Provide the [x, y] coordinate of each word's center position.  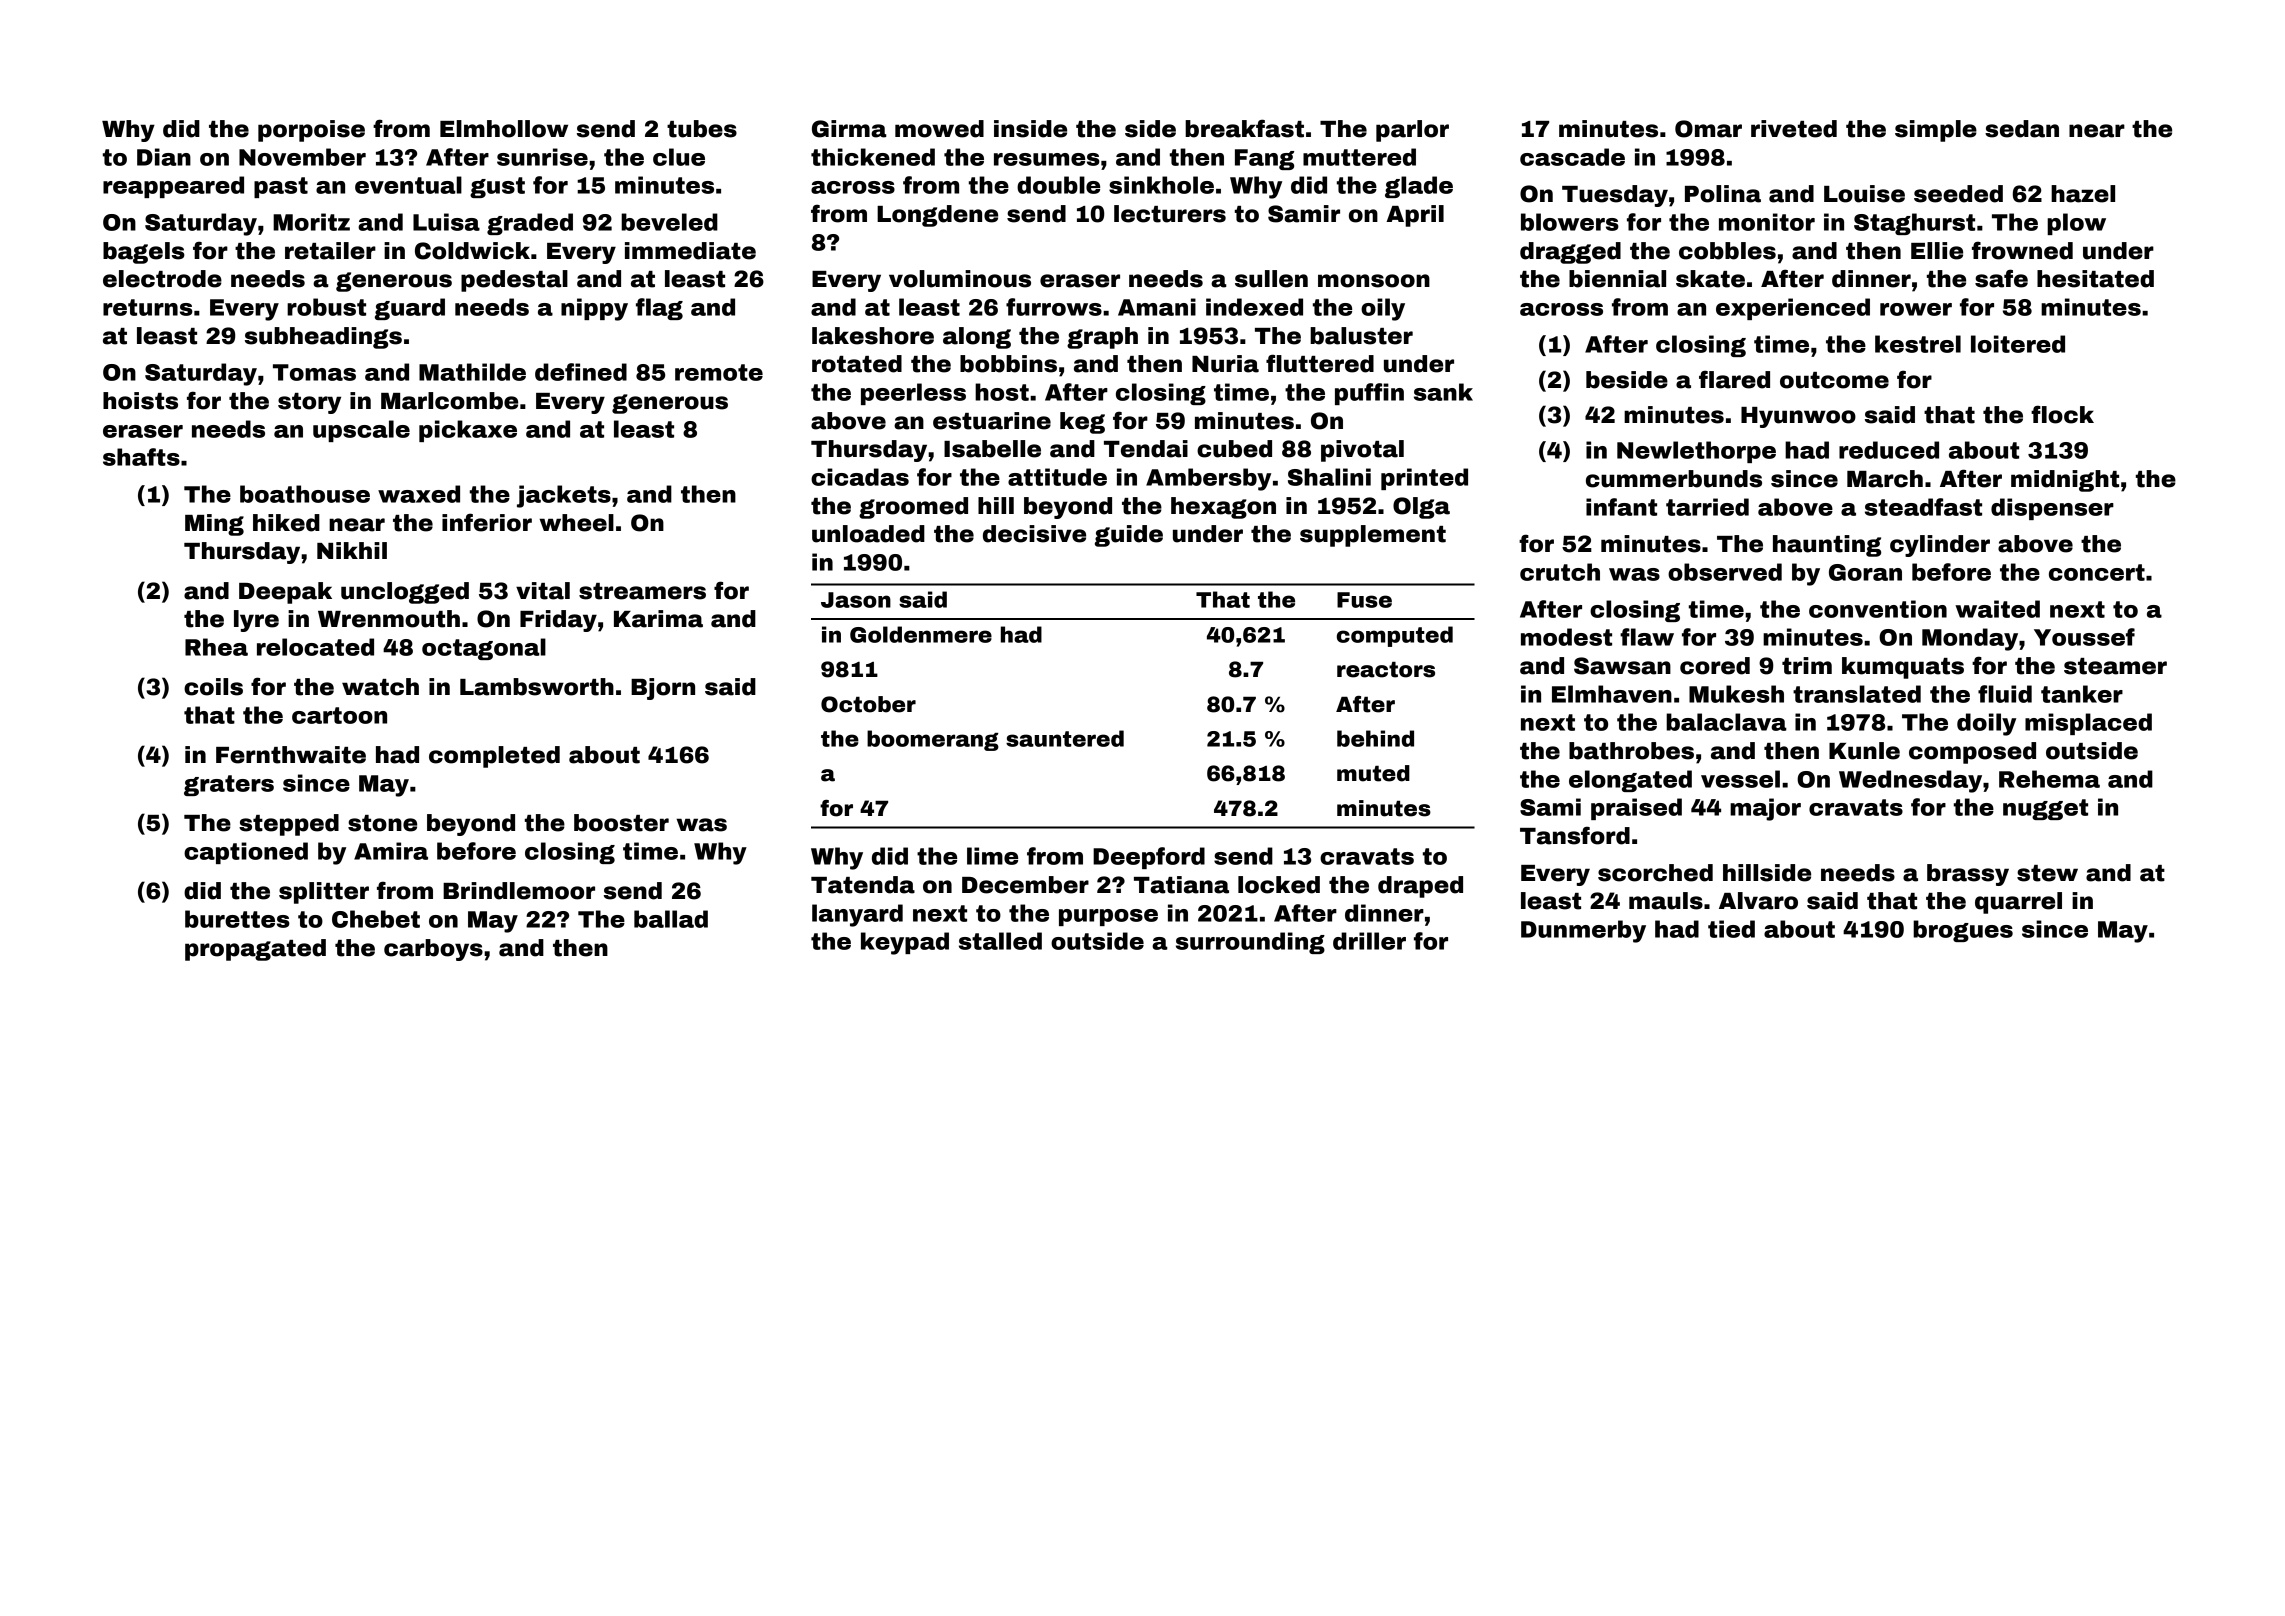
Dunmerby [1583, 931]
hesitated [2095, 279]
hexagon [1223, 508]
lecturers [1170, 214]
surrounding [1250, 943]
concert [2097, 572]
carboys [433, 950]
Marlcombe [449, 401]
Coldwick [472, 251]
